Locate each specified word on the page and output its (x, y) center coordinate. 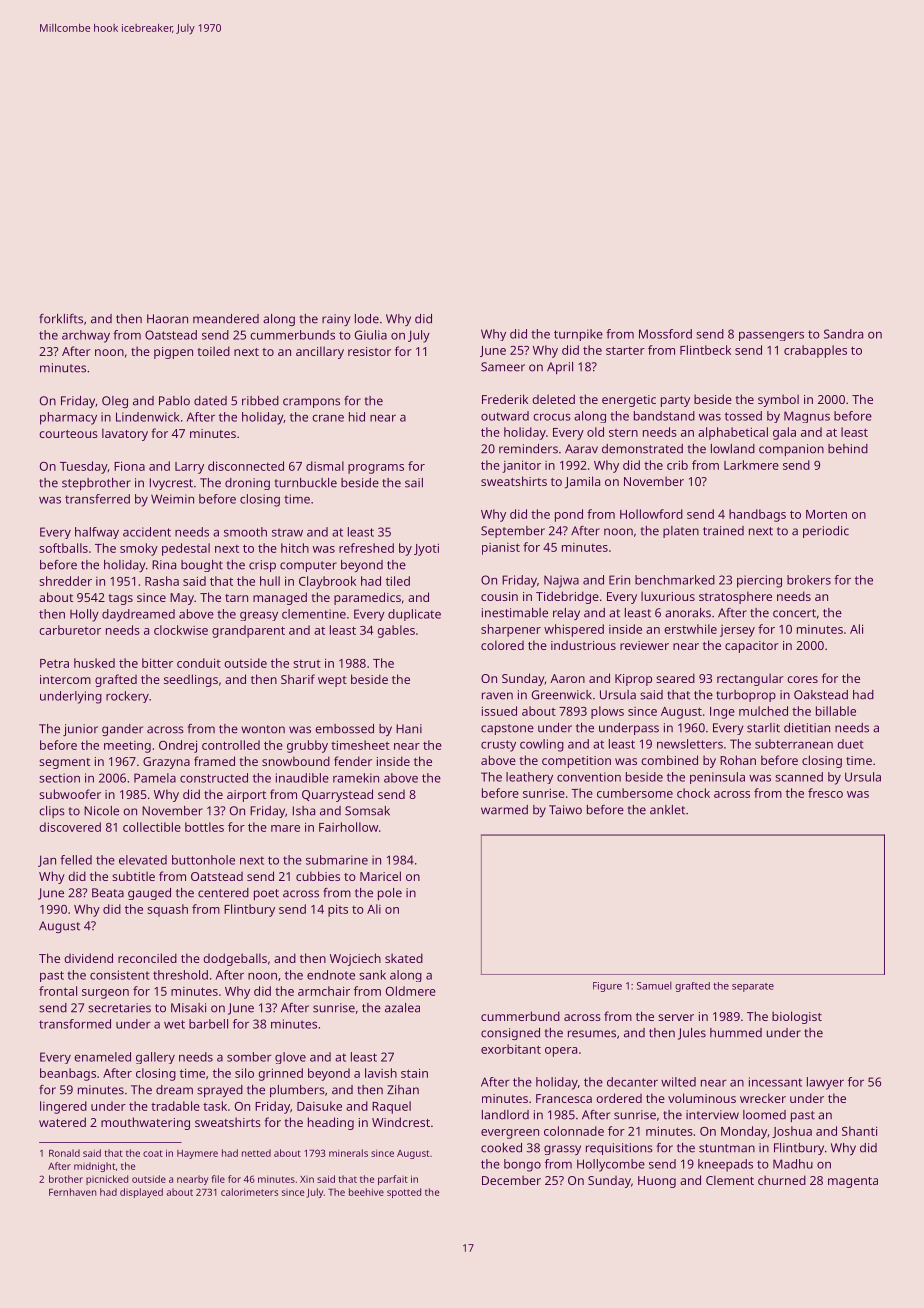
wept (332, 681)
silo (244, 1073)
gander (122, 730)
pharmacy (68, 418)
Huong (657, 1182)
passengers (771, 336)
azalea (402, 1008)
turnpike (578, 335)
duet (850, 744)
